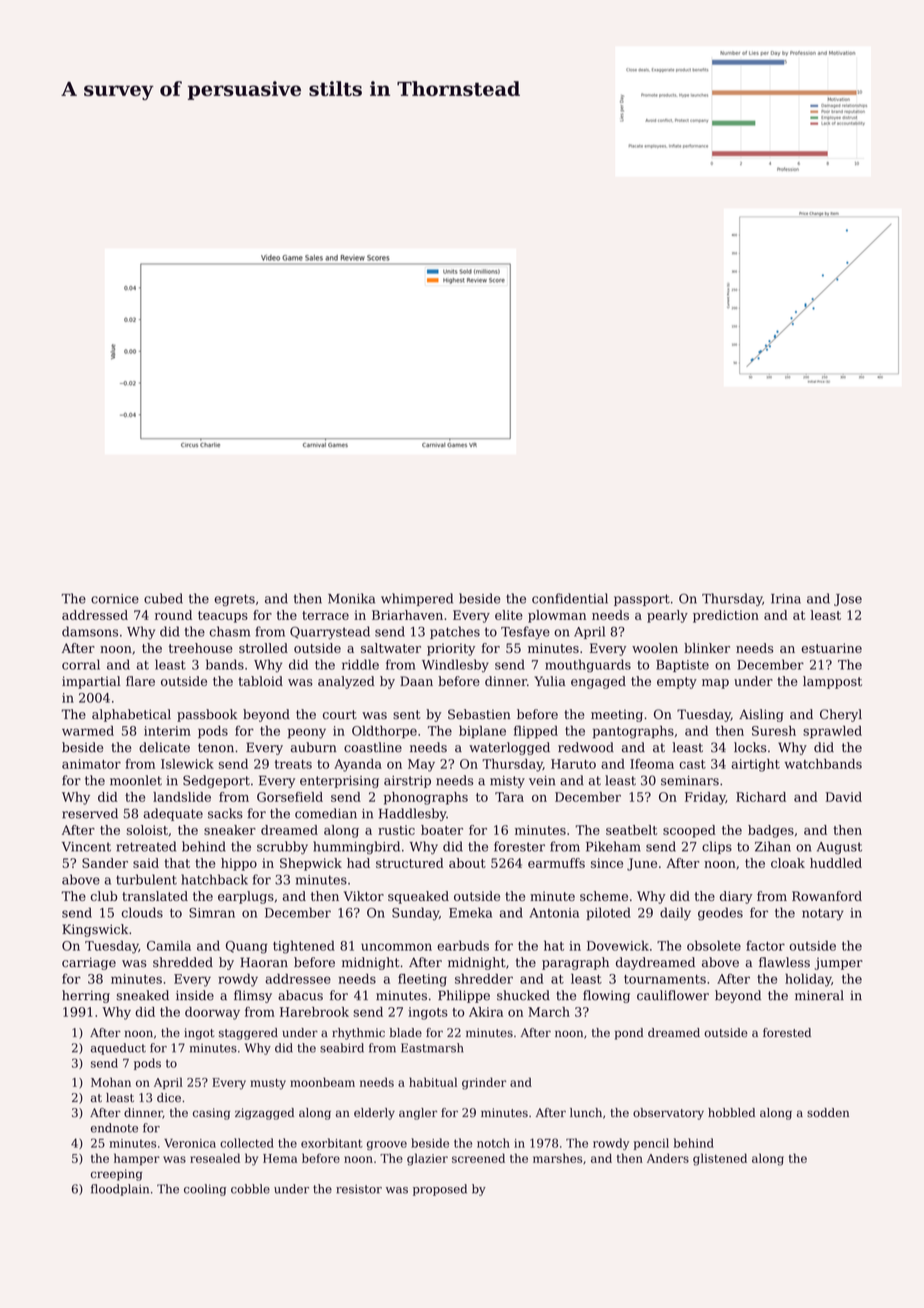 This document has height=1308, width=924. Describe the element at coordinates (736, 897) in the document. I see `diary` at that location.
